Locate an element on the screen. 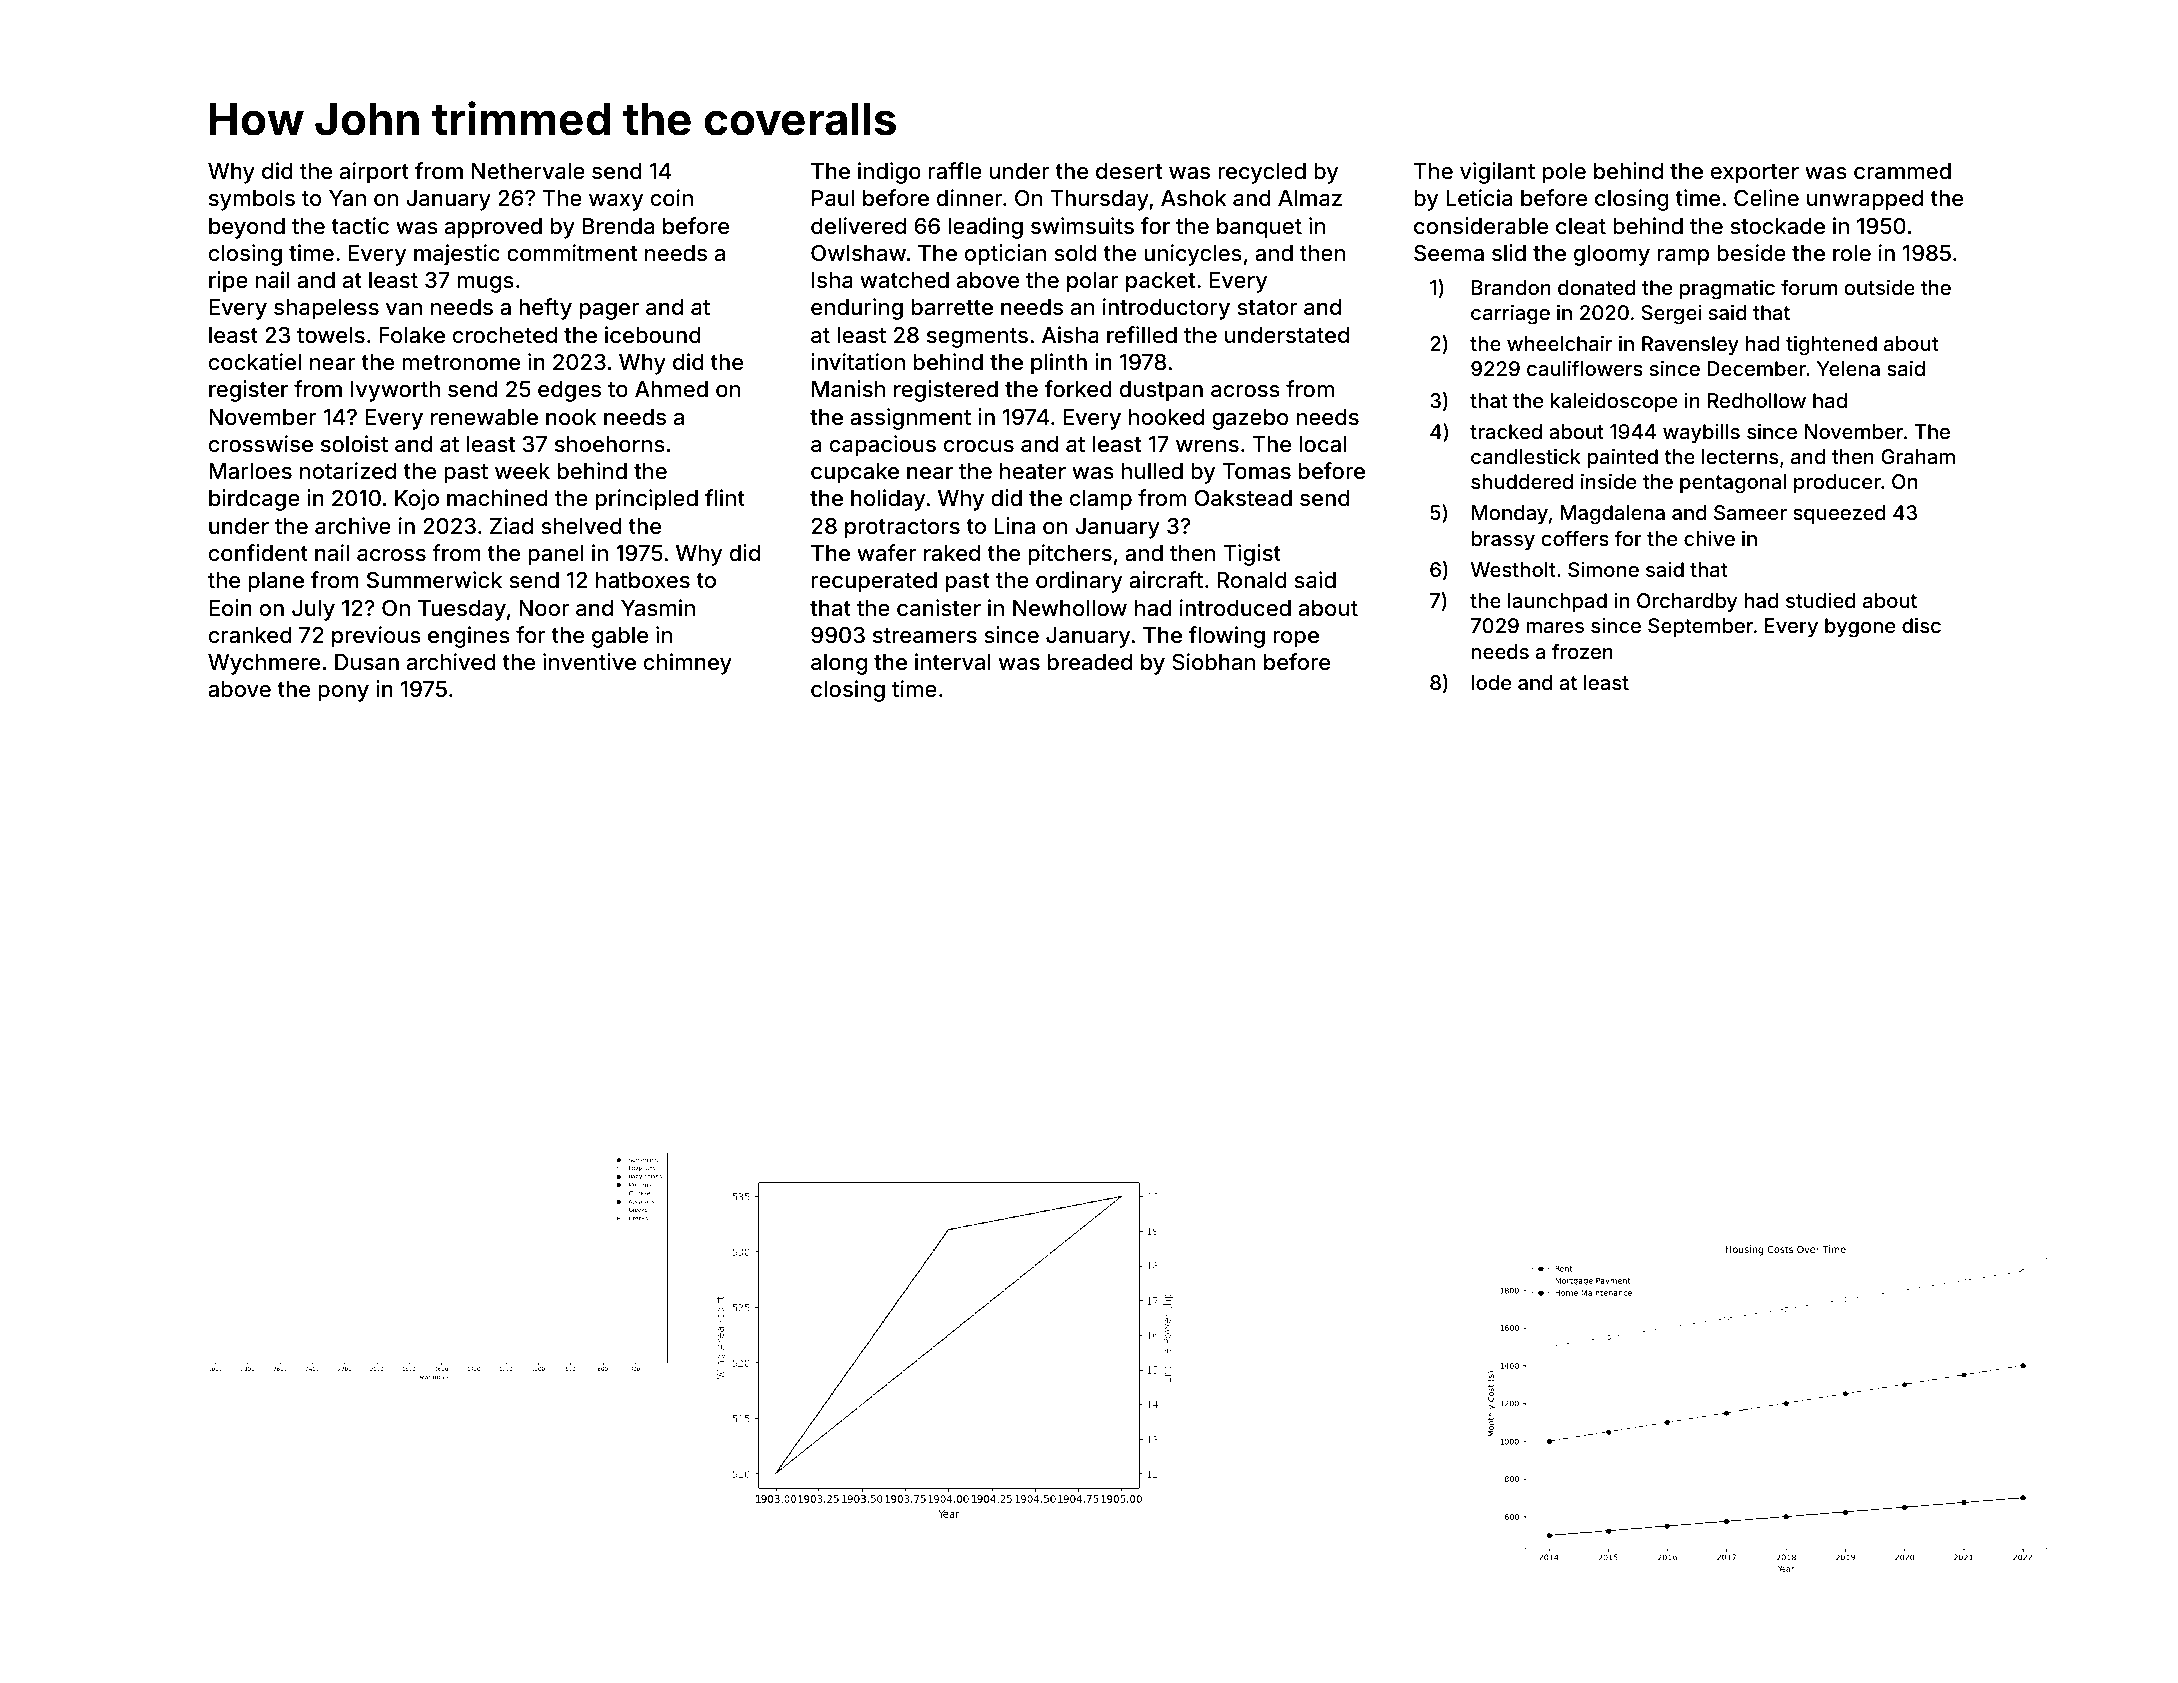 The image size is (2178, 1683). ripe is located at coordinates (228, 282).
